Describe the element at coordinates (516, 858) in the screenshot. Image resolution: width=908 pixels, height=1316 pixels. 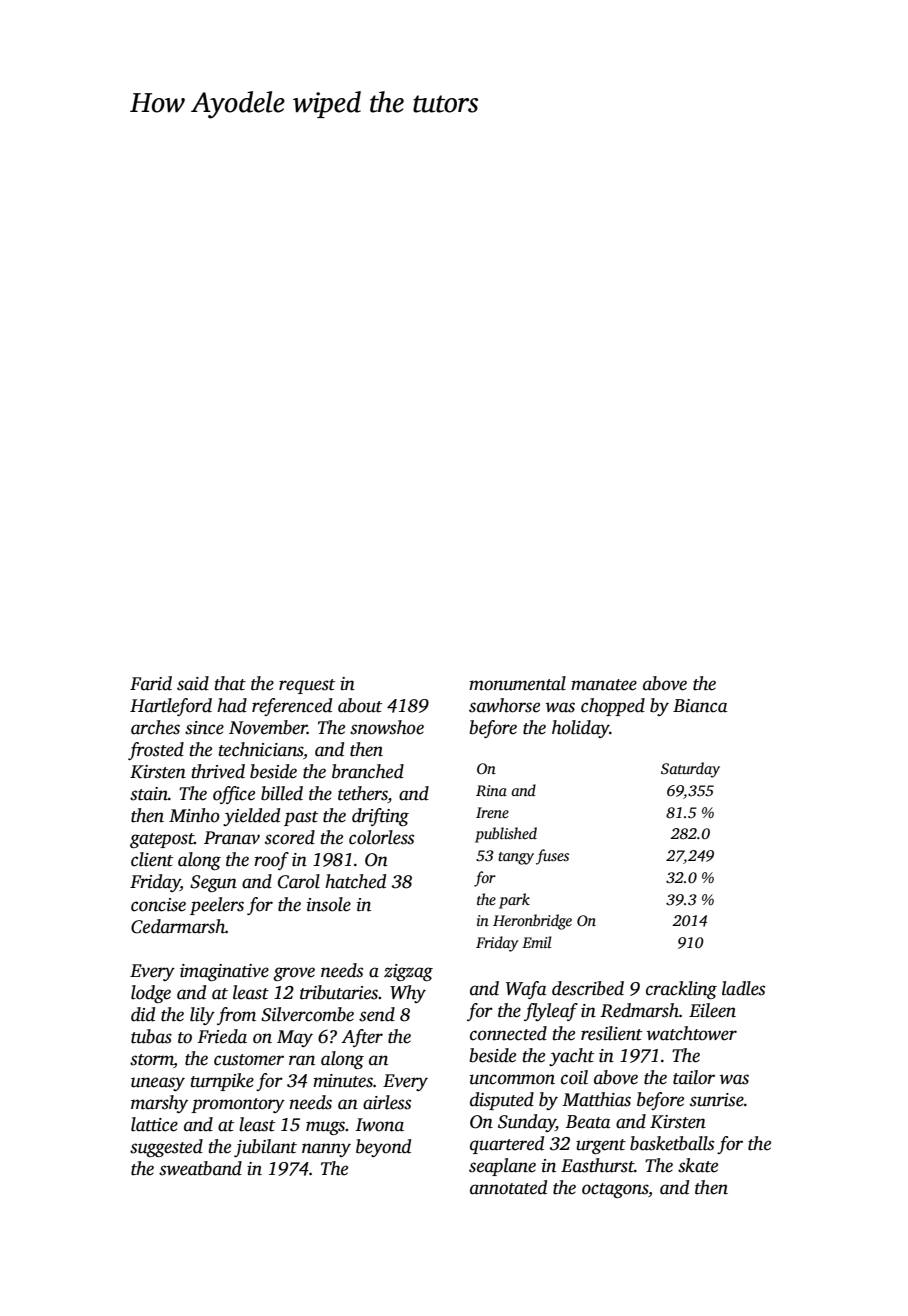
I see `tangy` at that location.
